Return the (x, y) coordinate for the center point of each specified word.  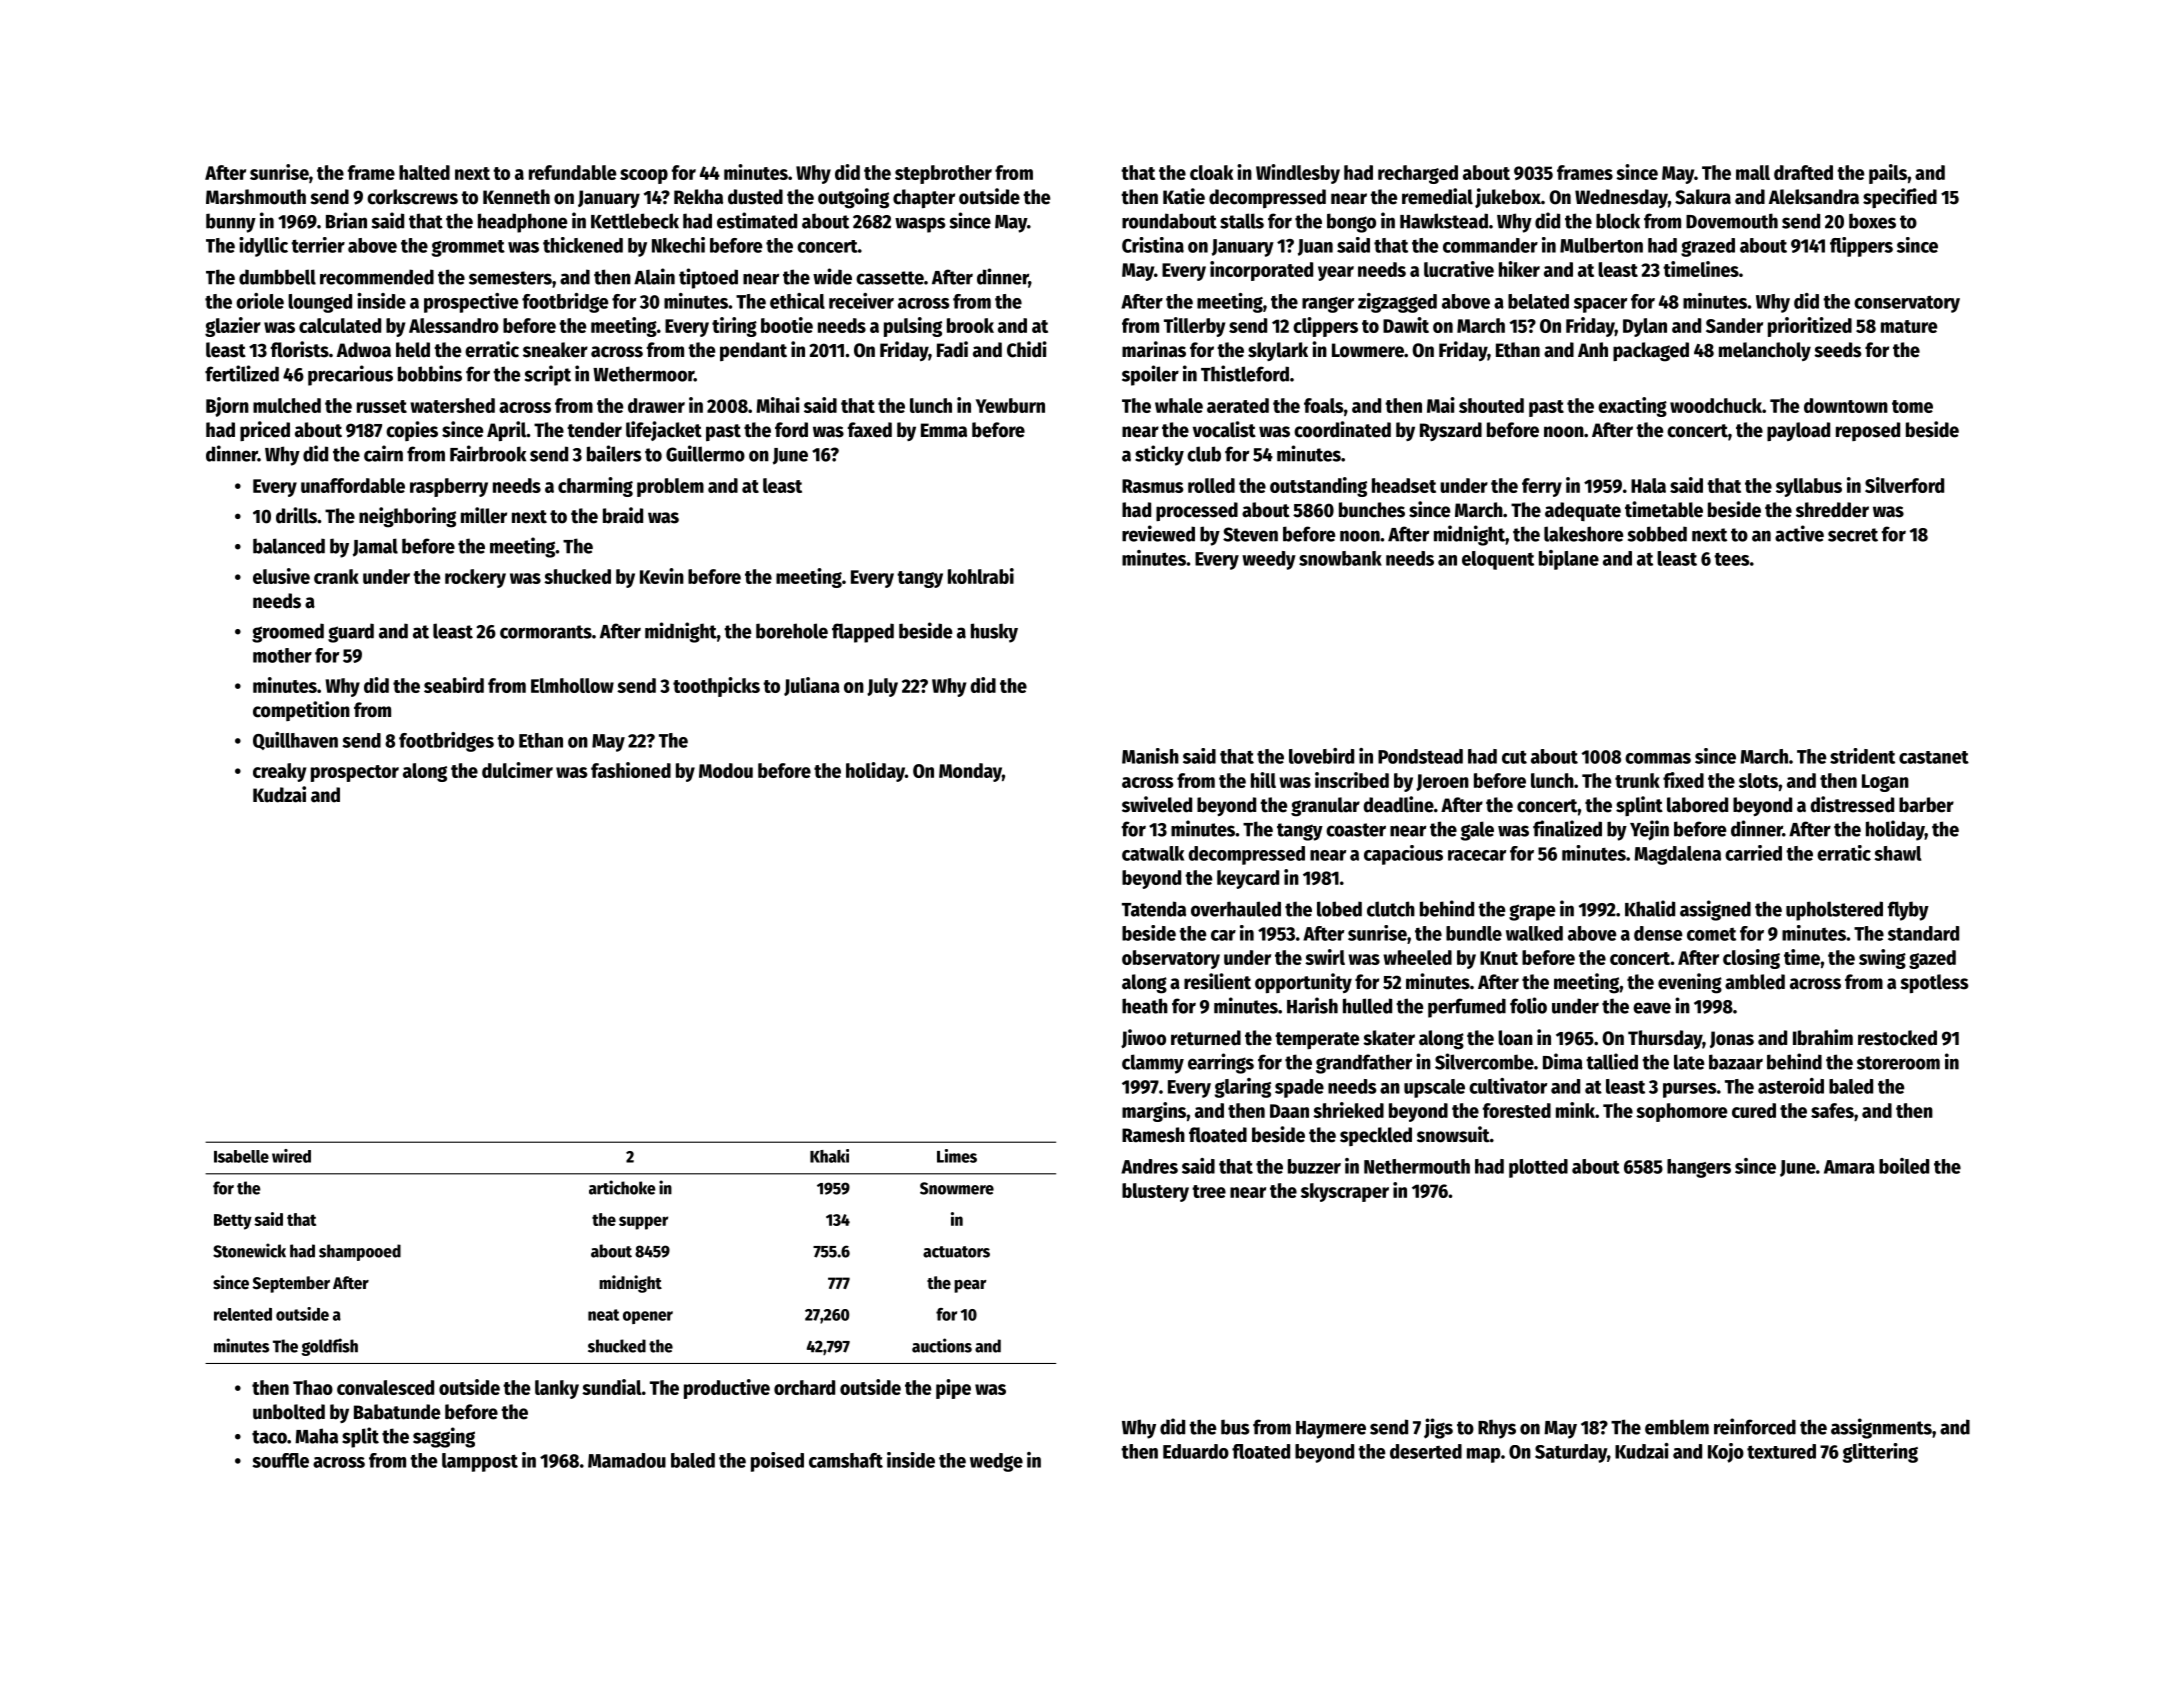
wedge (996, 1462)
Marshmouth (256, 197)
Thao (313, 1387)
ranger (1328, 305)
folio (1528, 1005)
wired (291, 1156)
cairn (383, 453)
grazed (1708, 247)
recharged (1418, 174)
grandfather (1364, 1064)
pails (1888, 174)
